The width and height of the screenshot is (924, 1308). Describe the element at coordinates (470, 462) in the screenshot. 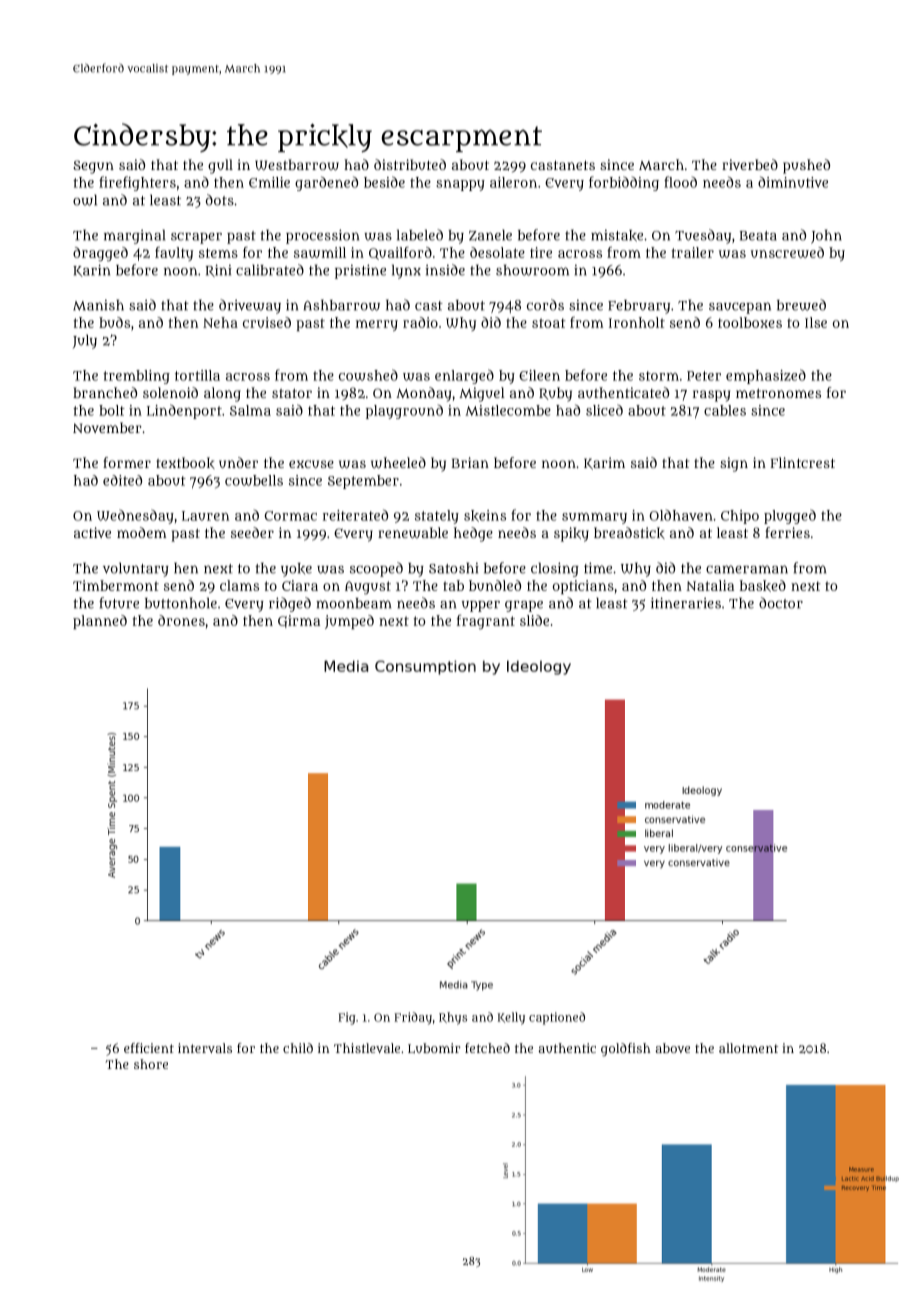

I see `Brian` at that location.
